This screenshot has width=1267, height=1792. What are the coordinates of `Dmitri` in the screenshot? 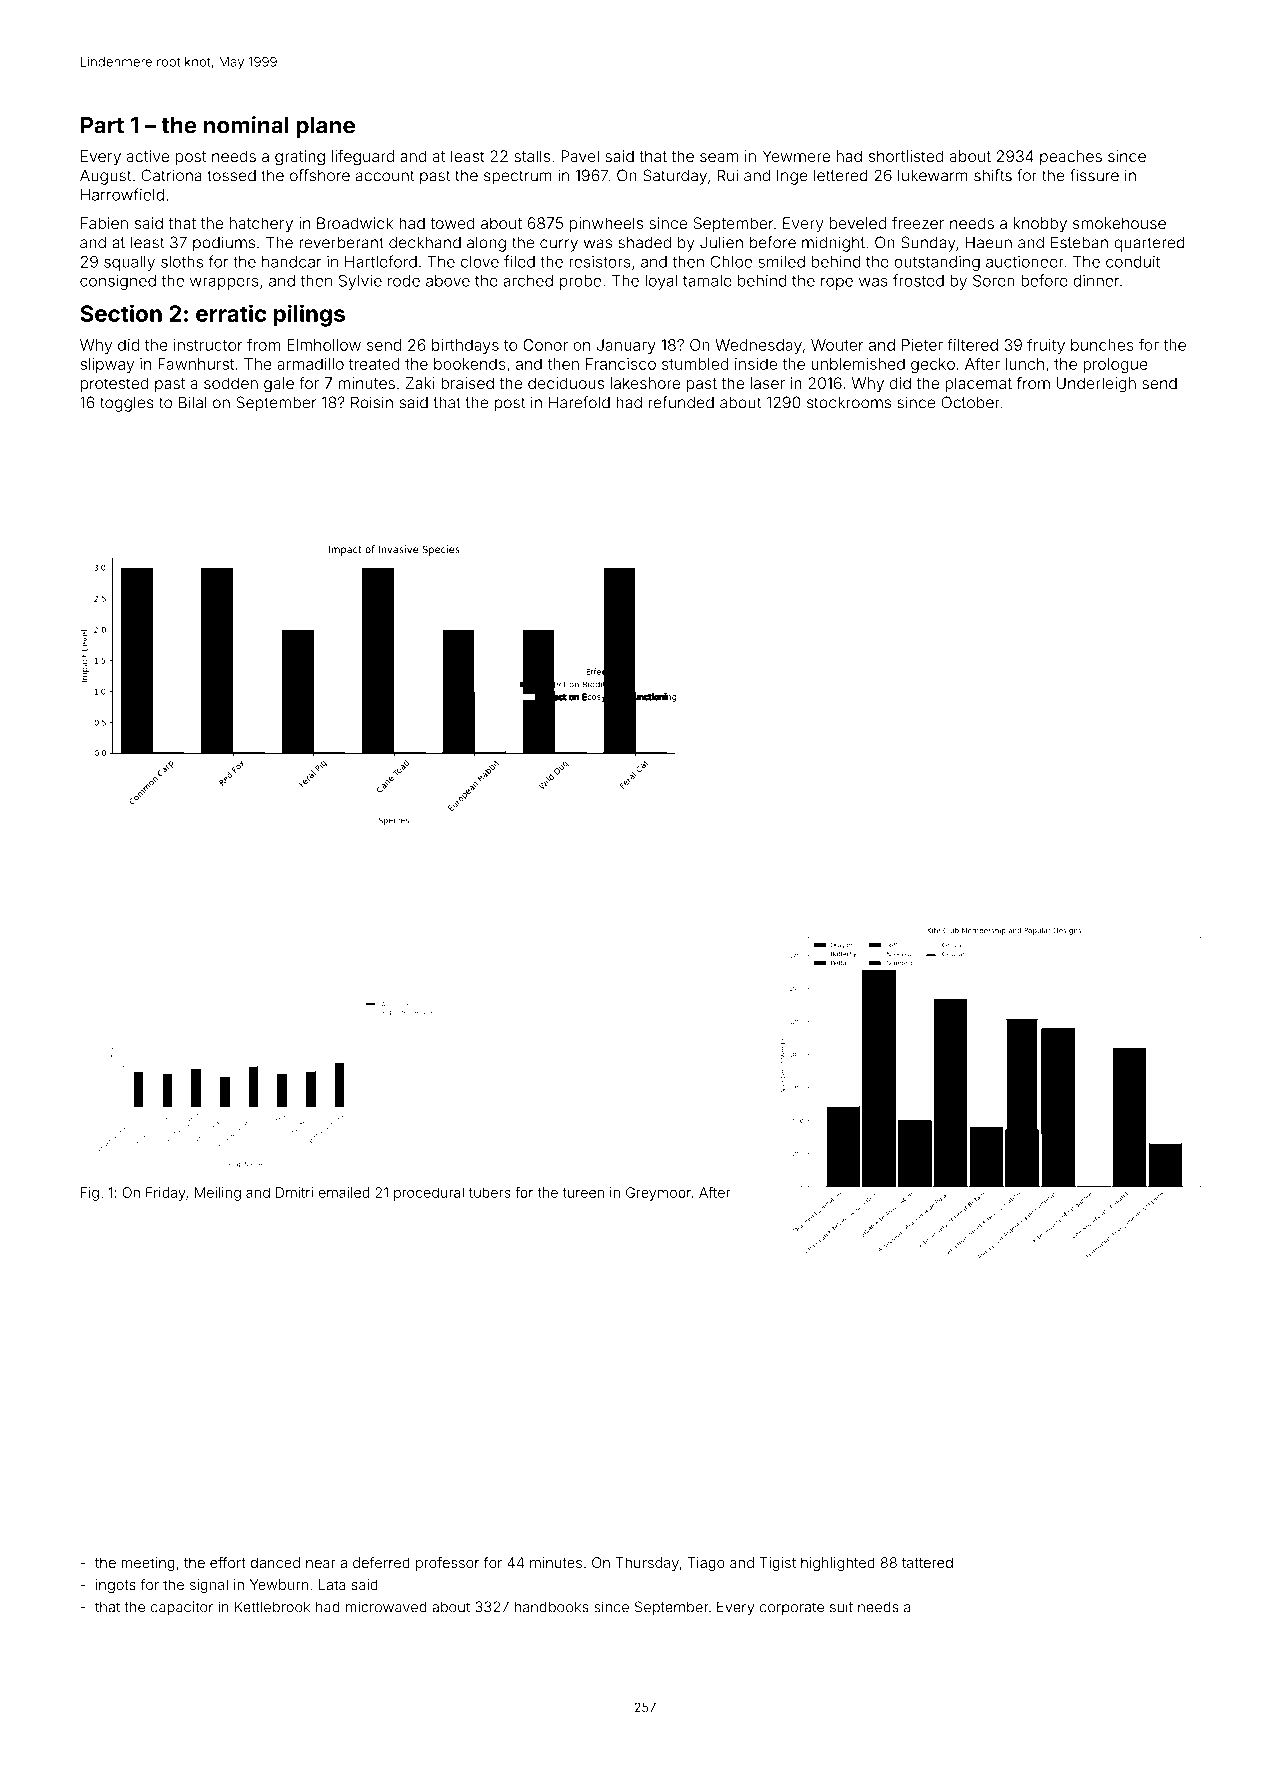 It's located at (294, 1192).
